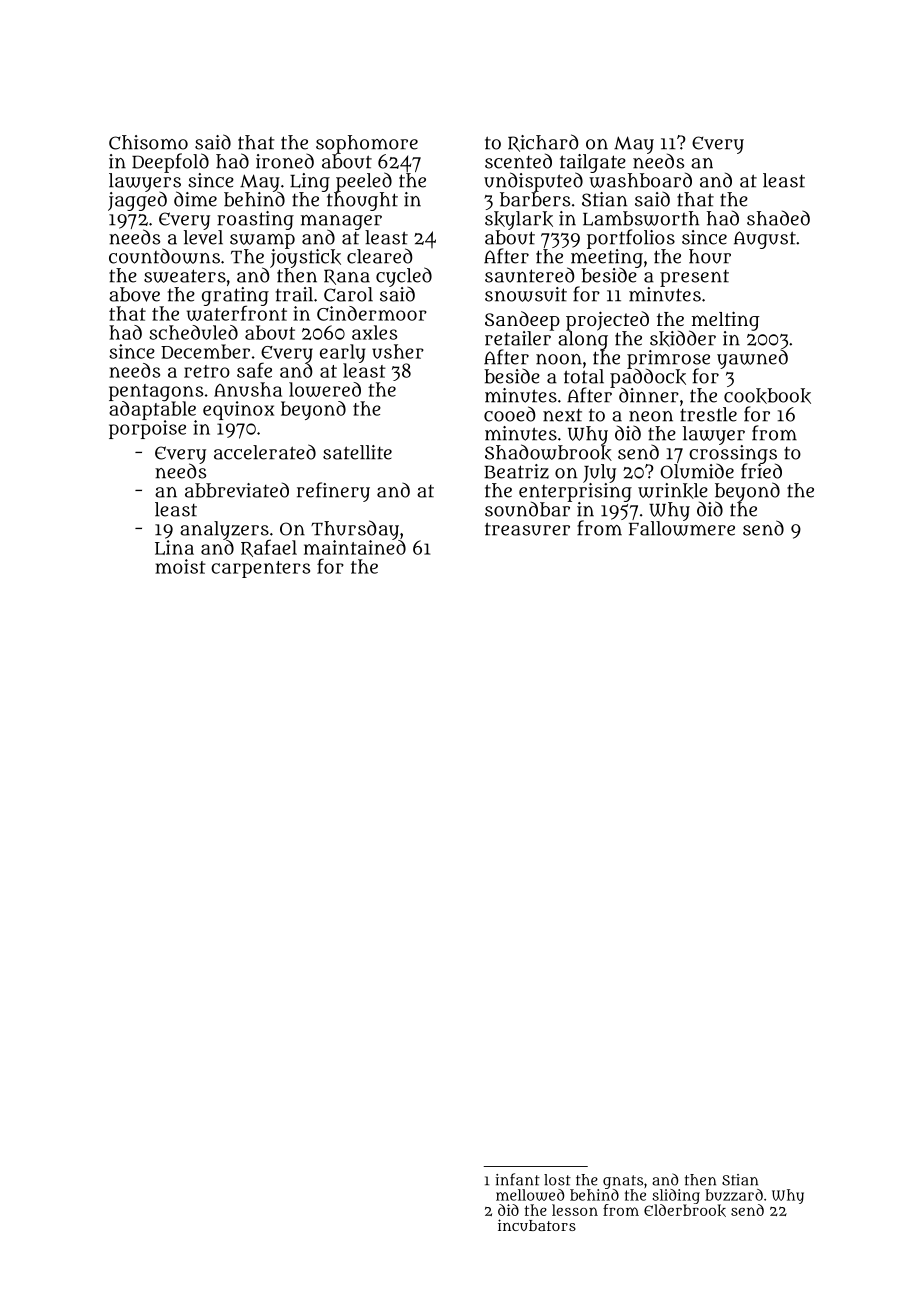 This screenshot has width=924, height=1314. I want to click on incubators, so click(537, 1225).
